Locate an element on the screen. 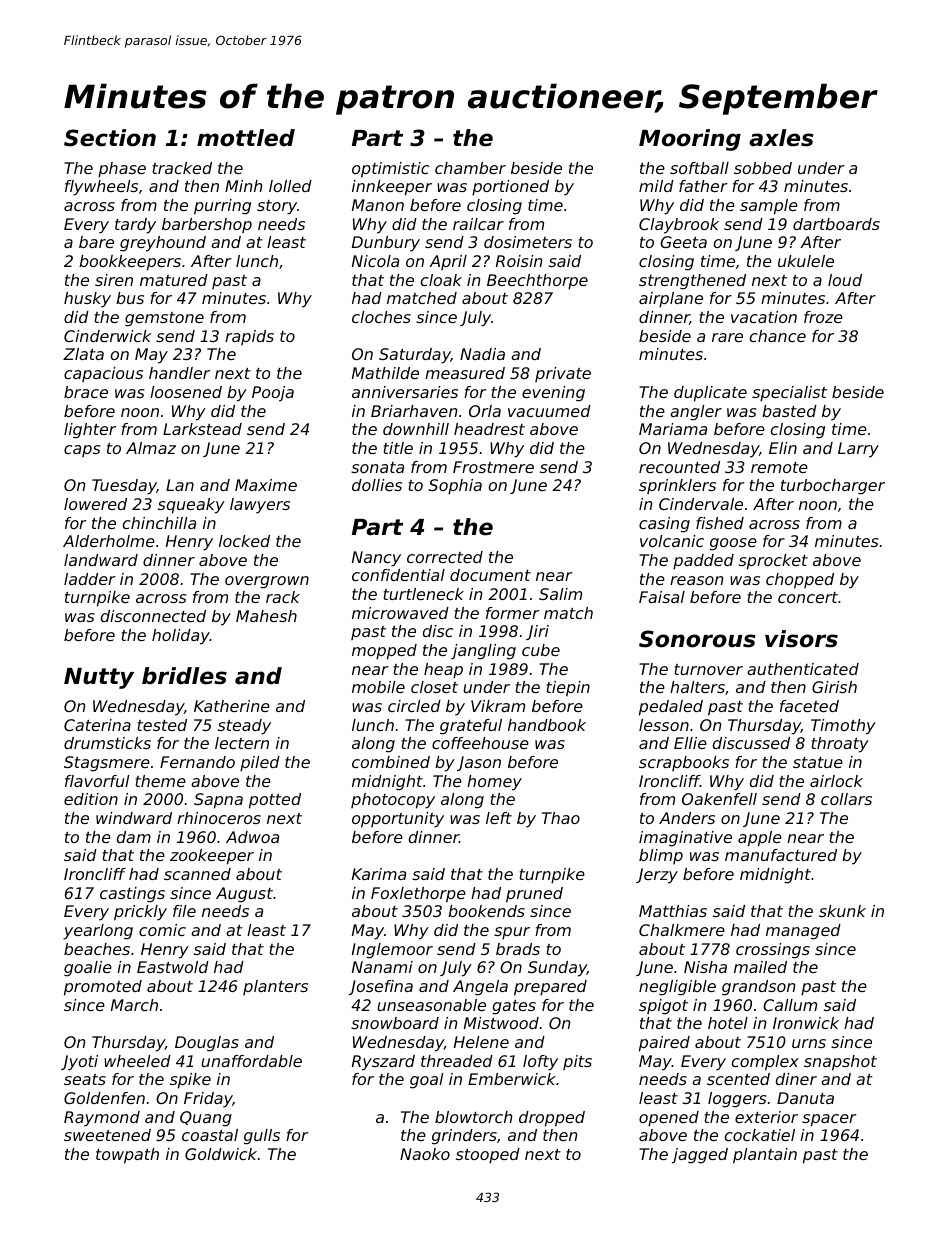  mottled is located at coordinates (246, 138).
